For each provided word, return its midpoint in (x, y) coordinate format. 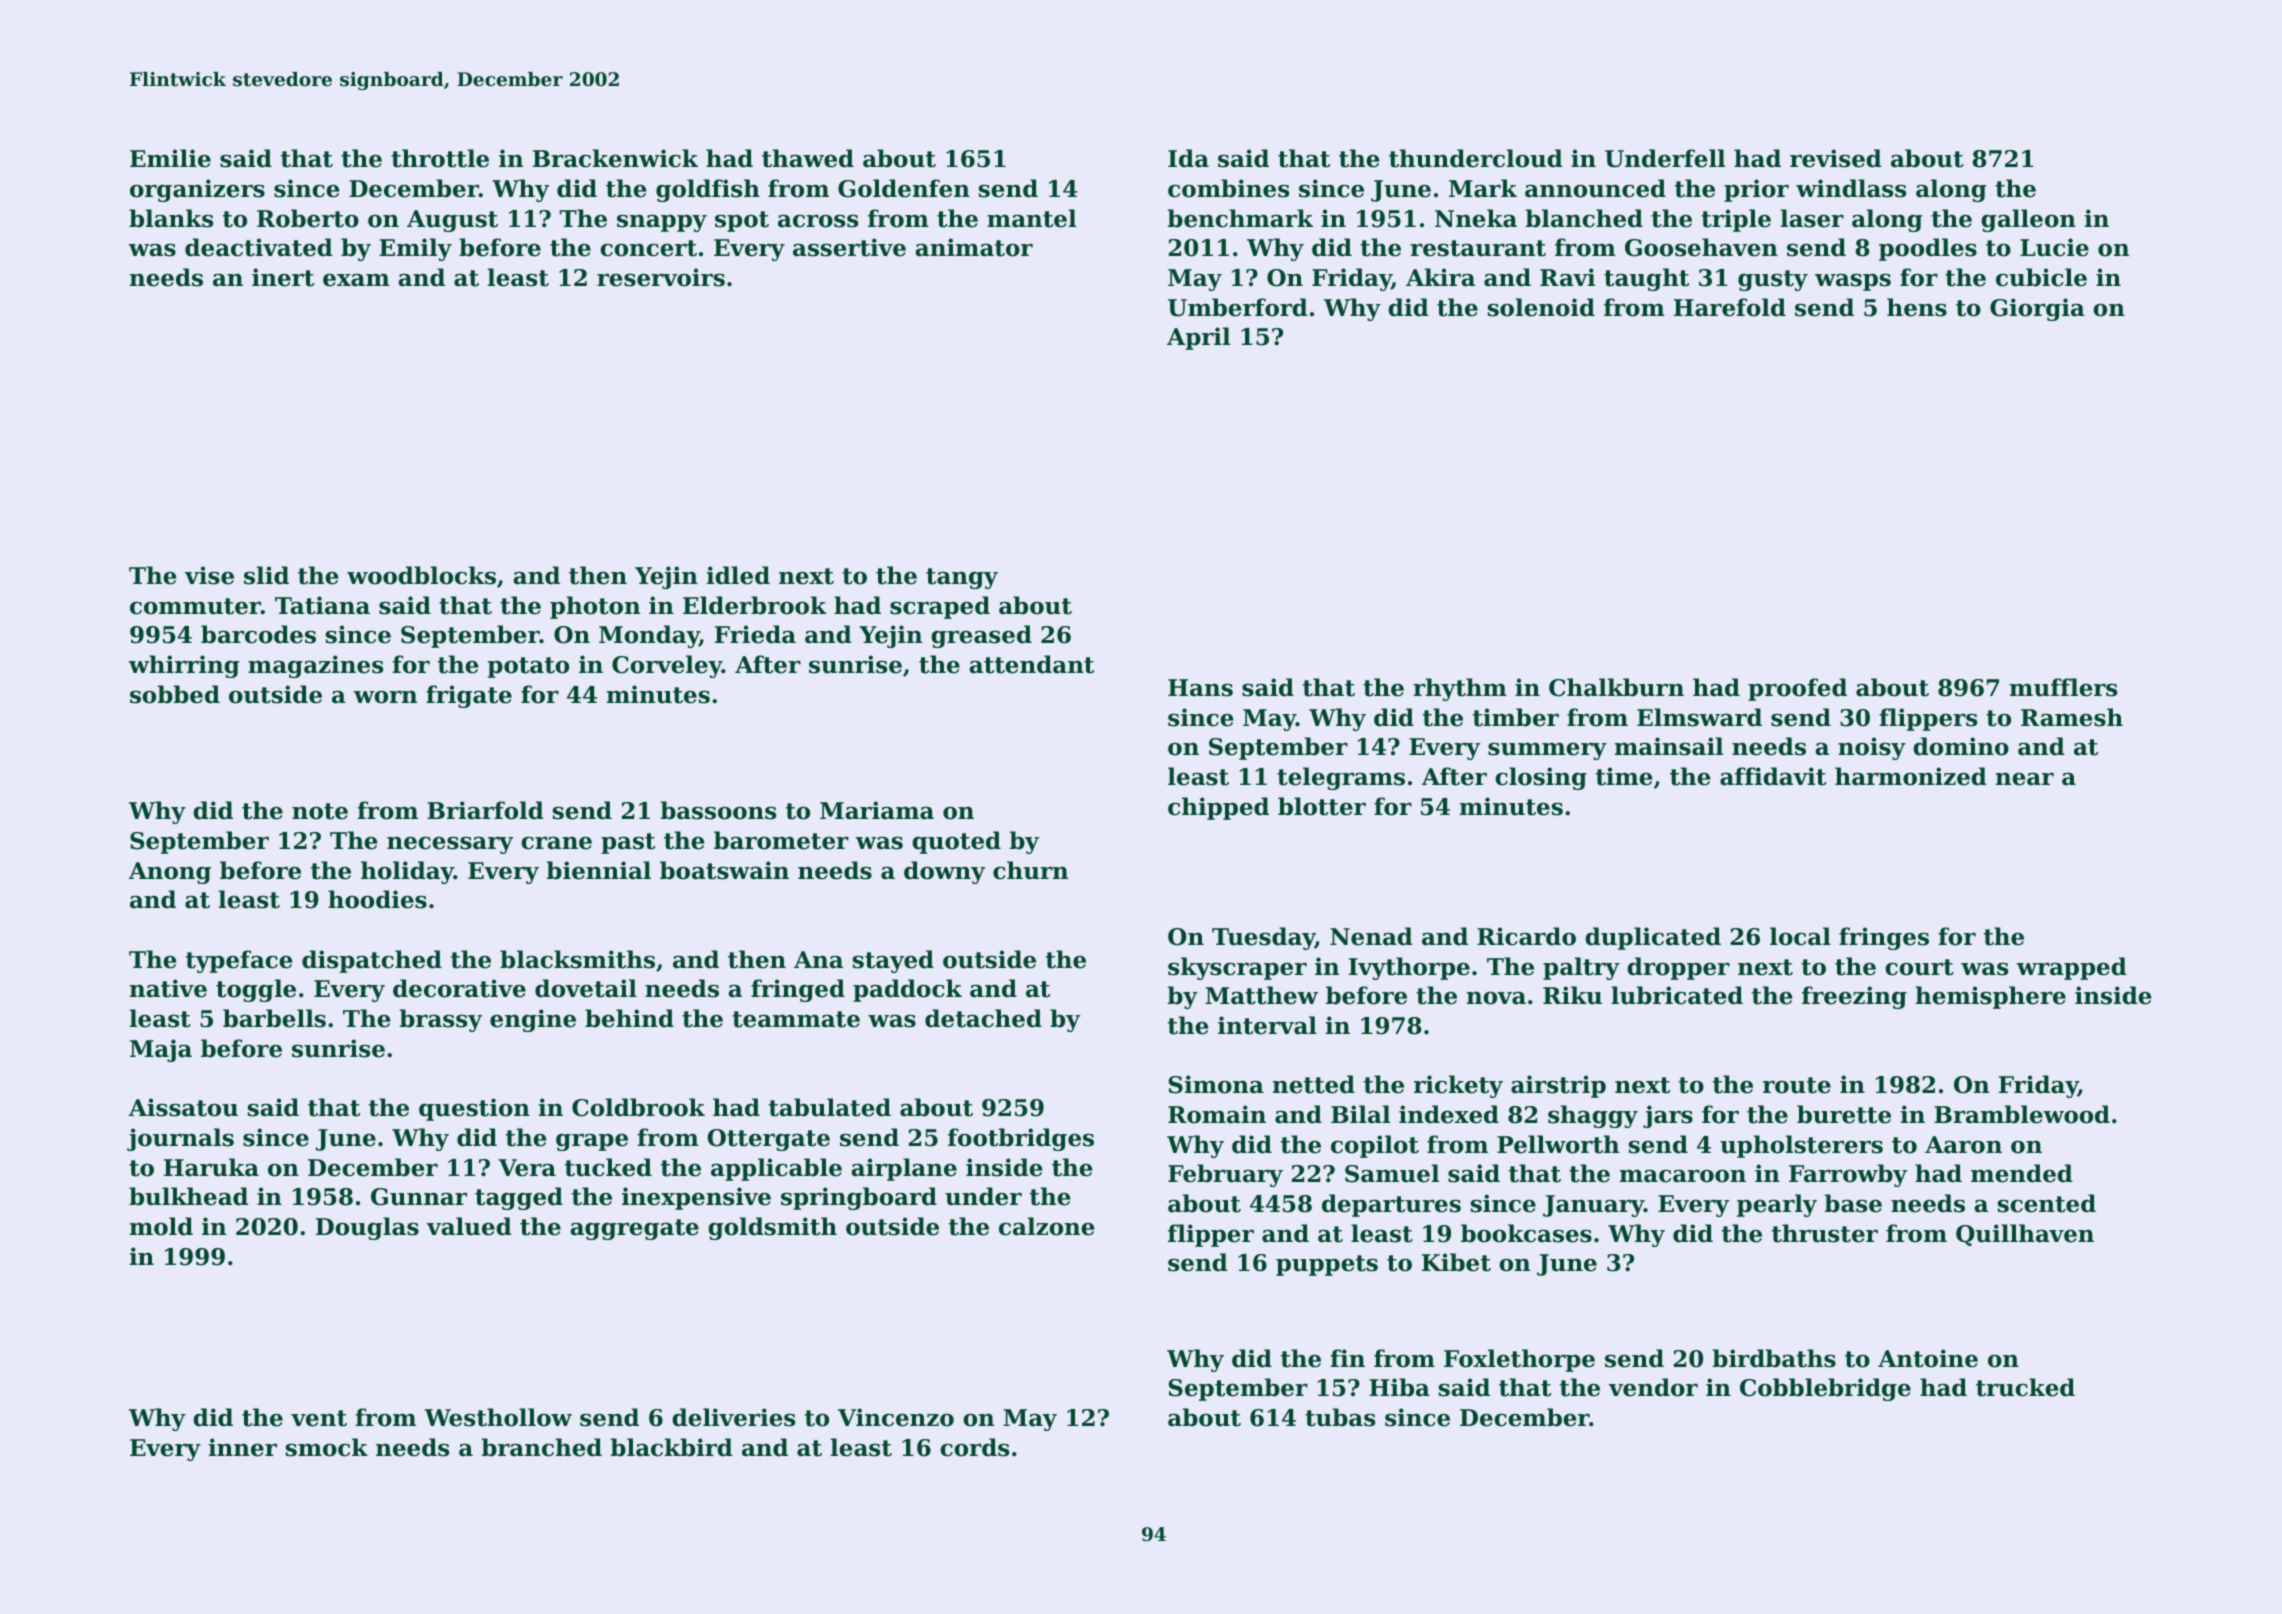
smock (327, 1447)
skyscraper (1237, 968)
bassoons (718, 810)
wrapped (2072, 968)
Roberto (308, 218)
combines (1228, 188)
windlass (1851, 188)
